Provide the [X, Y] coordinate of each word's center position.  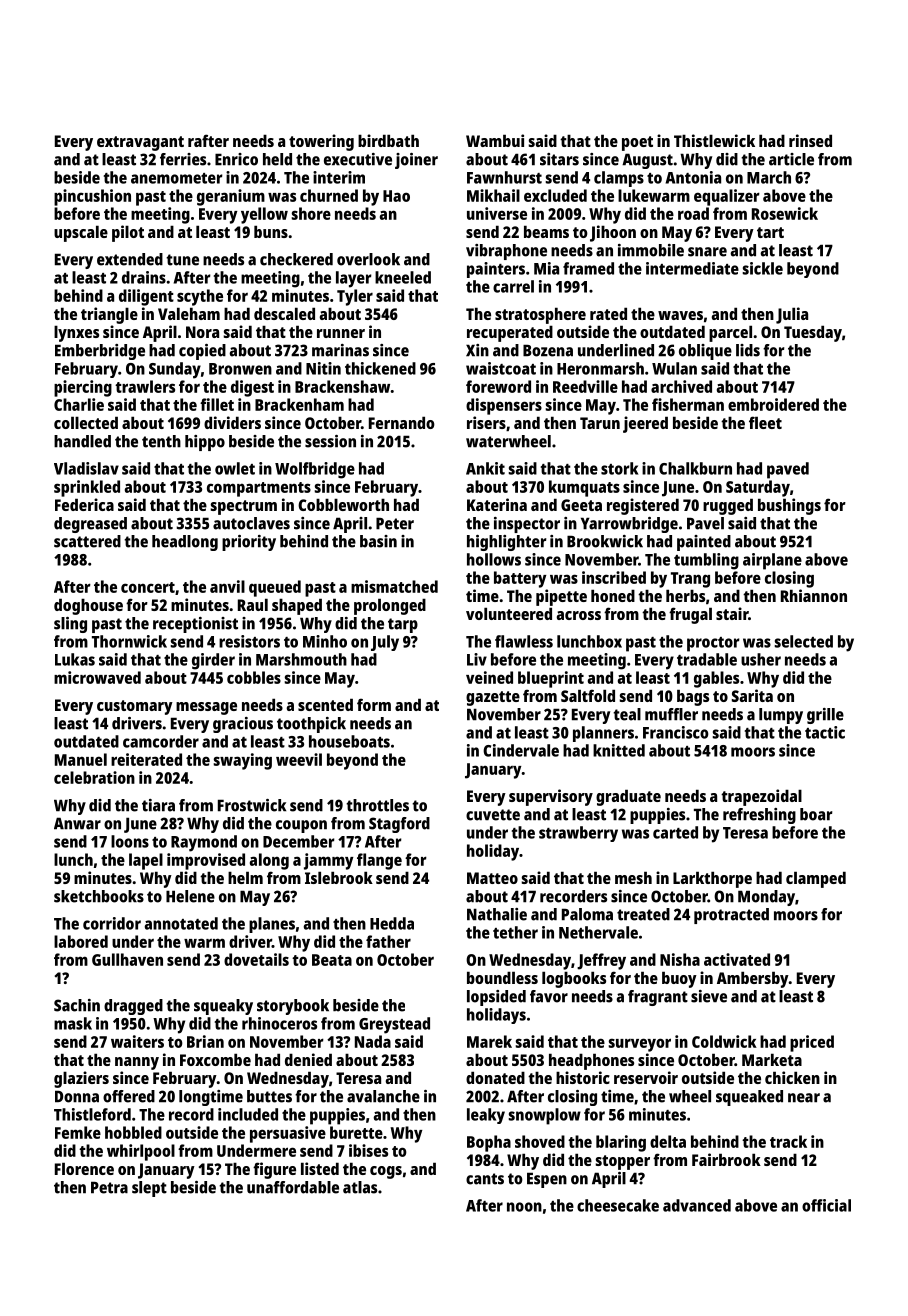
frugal [690, 615]
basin [378, 541]
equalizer [727, 197]
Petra [109, 1187]
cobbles [254, 677]
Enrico [236, 159]
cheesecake [618, 1205]
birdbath [388, 140]
